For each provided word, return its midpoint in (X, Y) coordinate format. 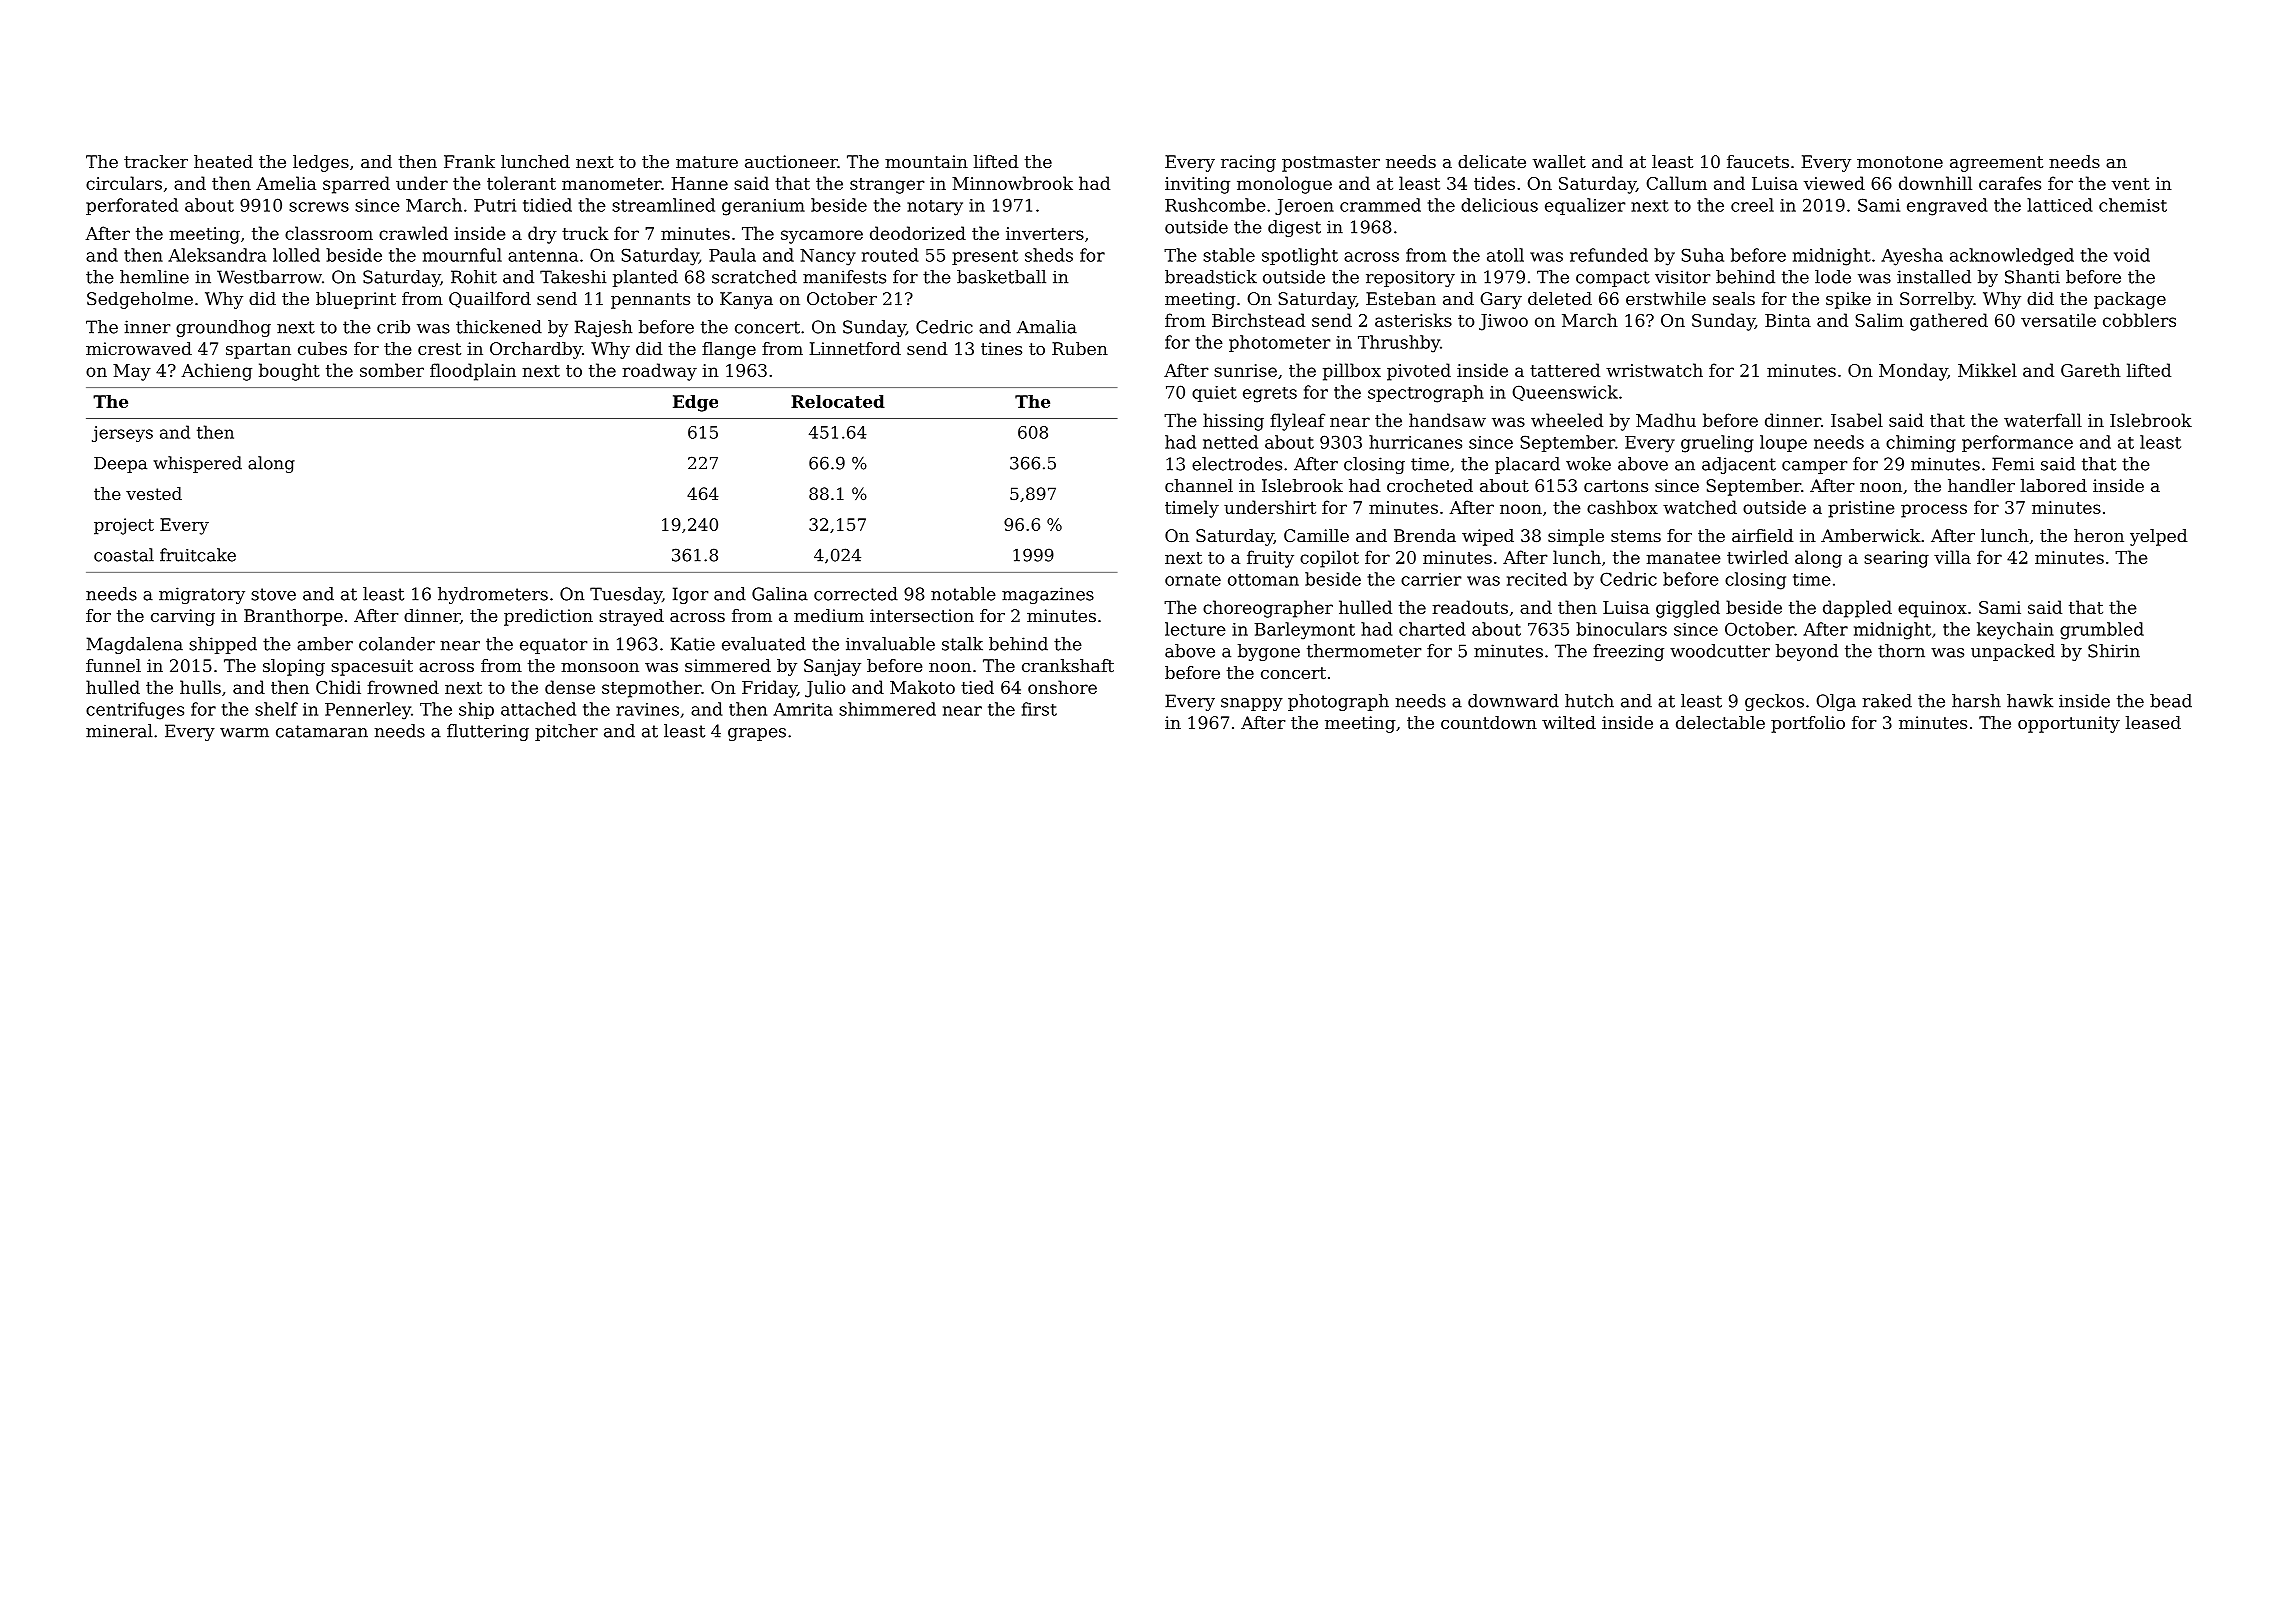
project (124, 526)
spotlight (1300, 257)
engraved (1947, 207)
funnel (113, 665)
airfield (1763, 535)
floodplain (473, 372)
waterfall (2043, 420)
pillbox (1352, 372)
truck (585, 233)
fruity (1270, 559)
